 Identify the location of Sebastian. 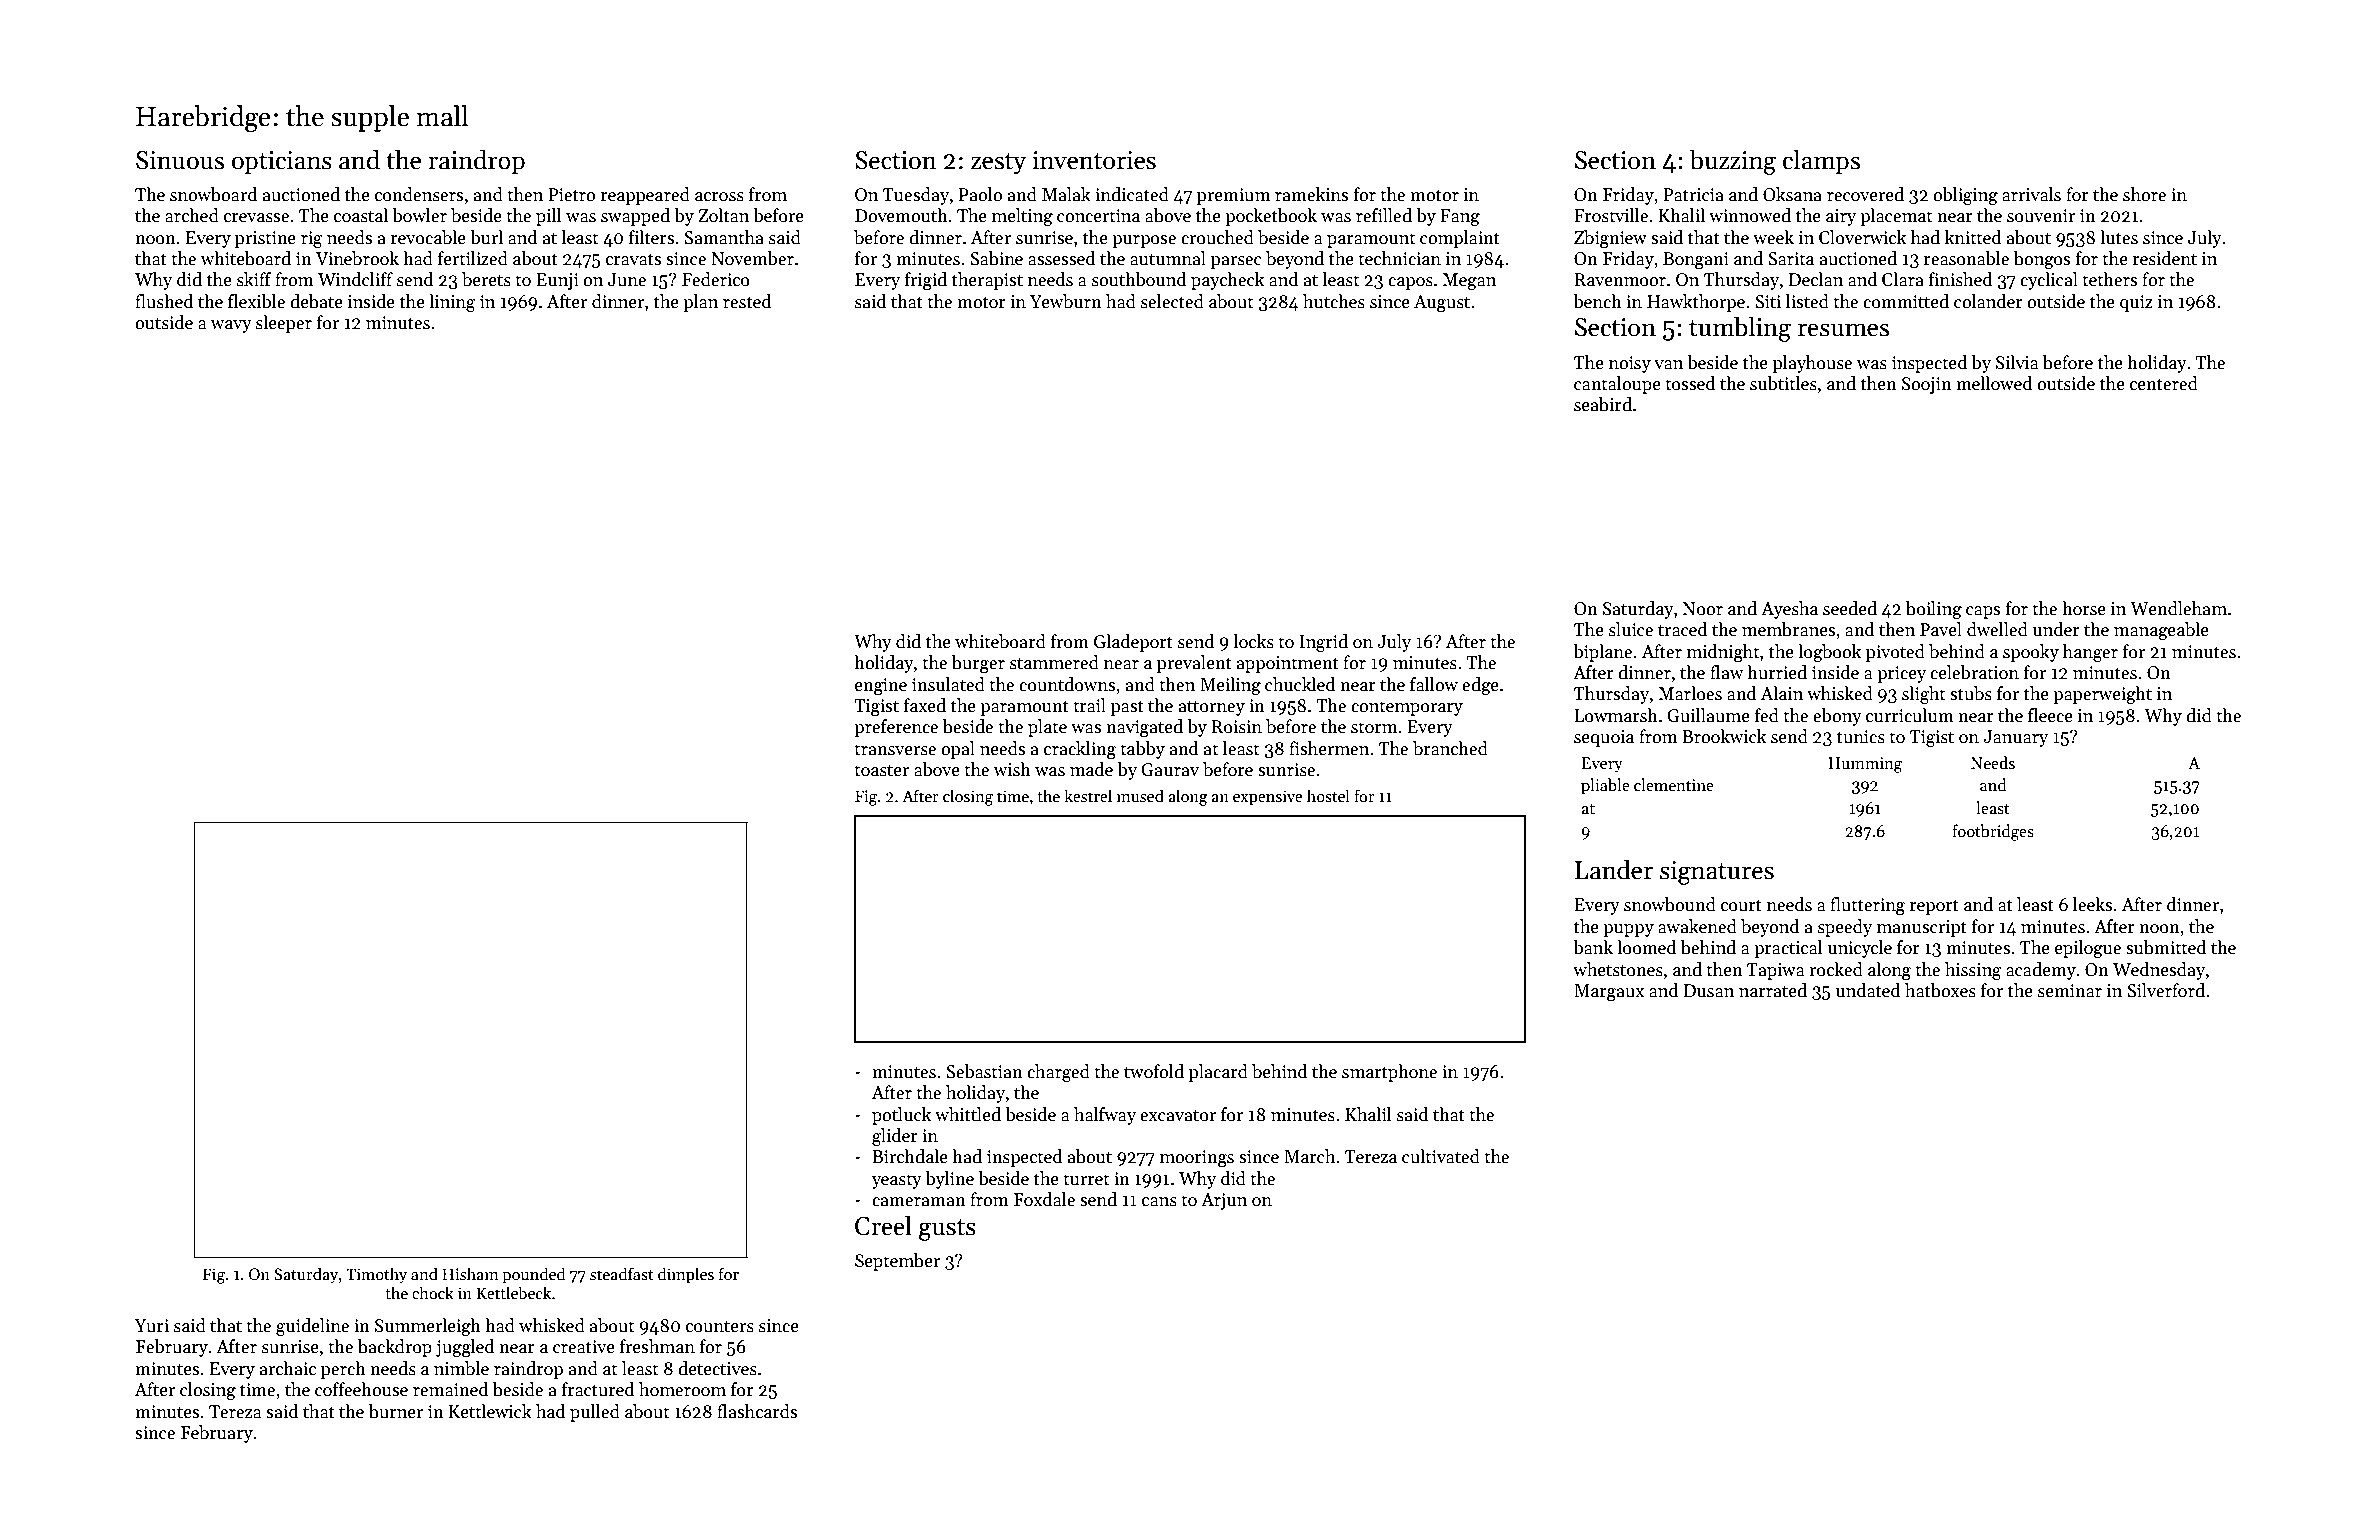
(984, 1071).
